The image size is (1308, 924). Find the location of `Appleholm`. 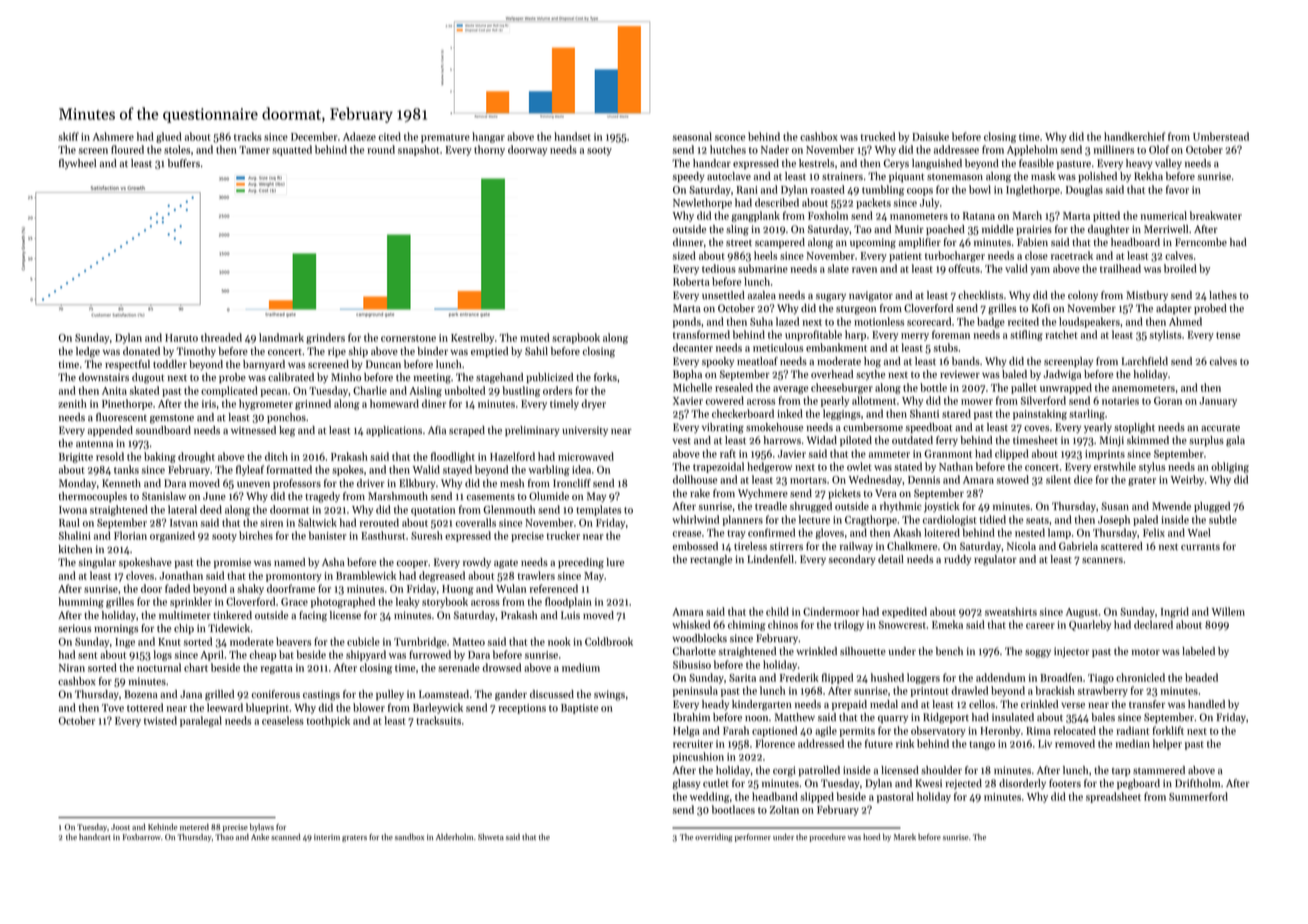

Appleholm is located at coordinates (1032, 150).
